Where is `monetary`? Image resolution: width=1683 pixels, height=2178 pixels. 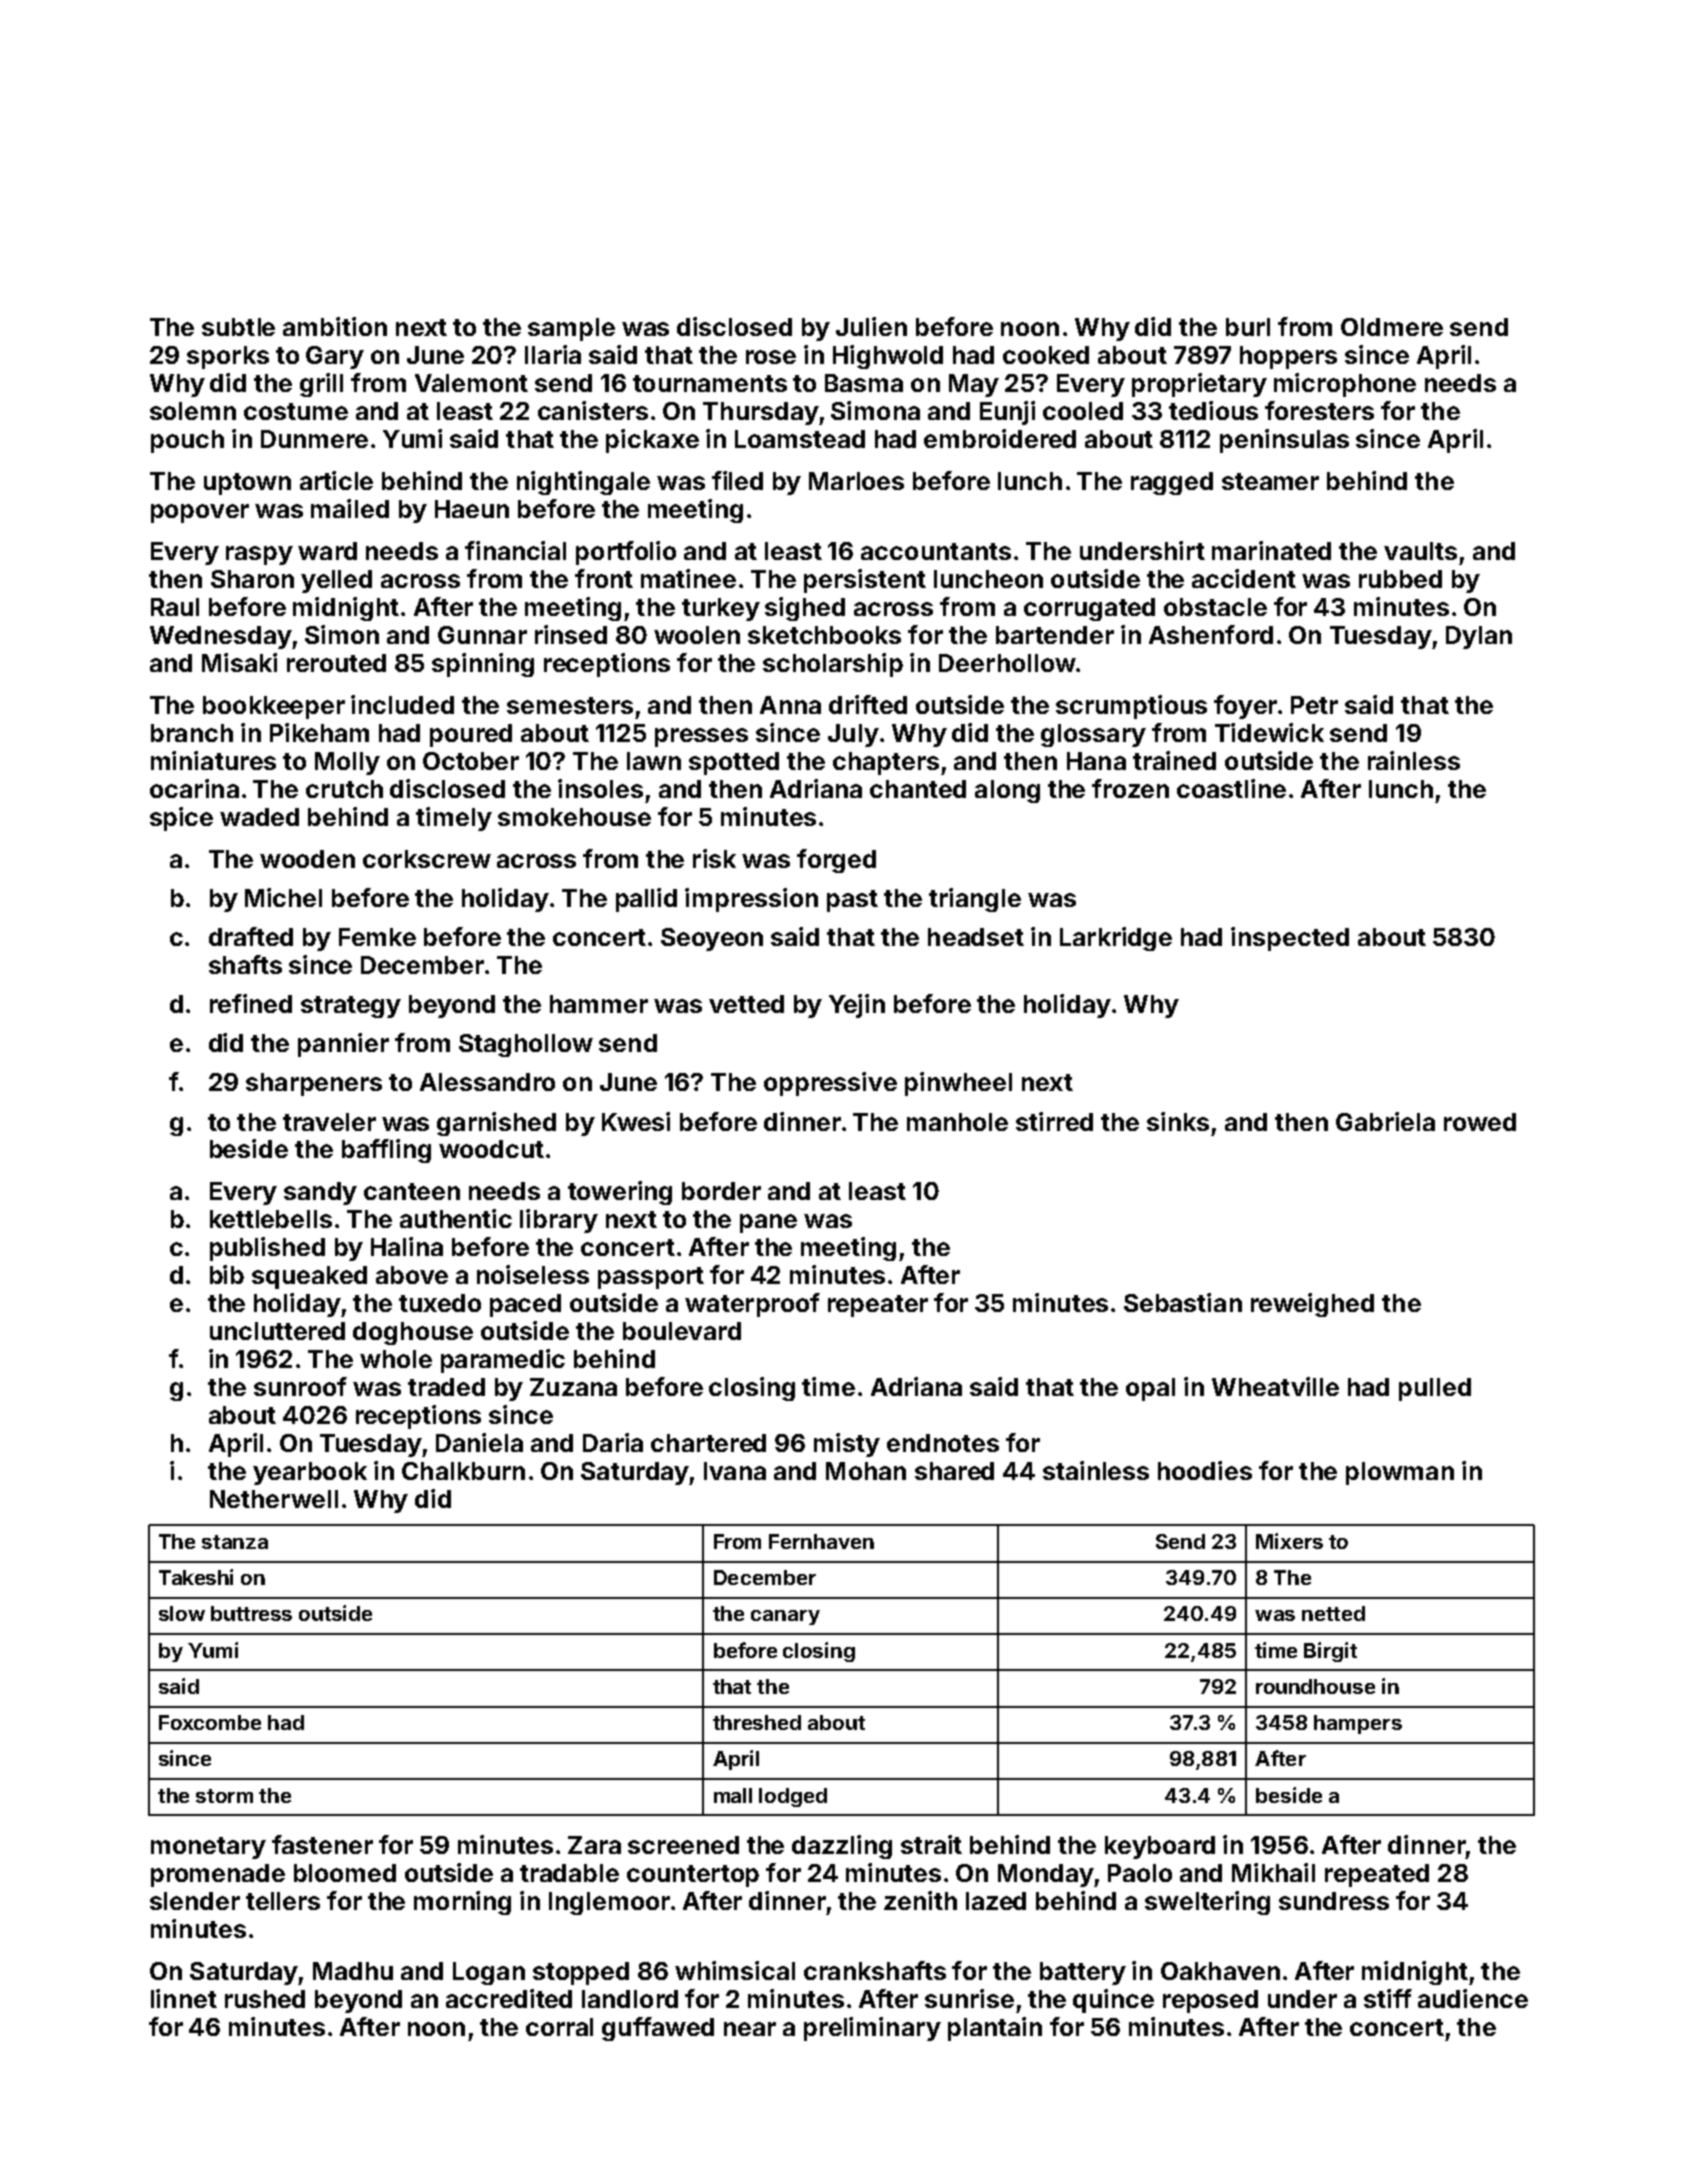
monetary is located at coordinates (208, 1848).
